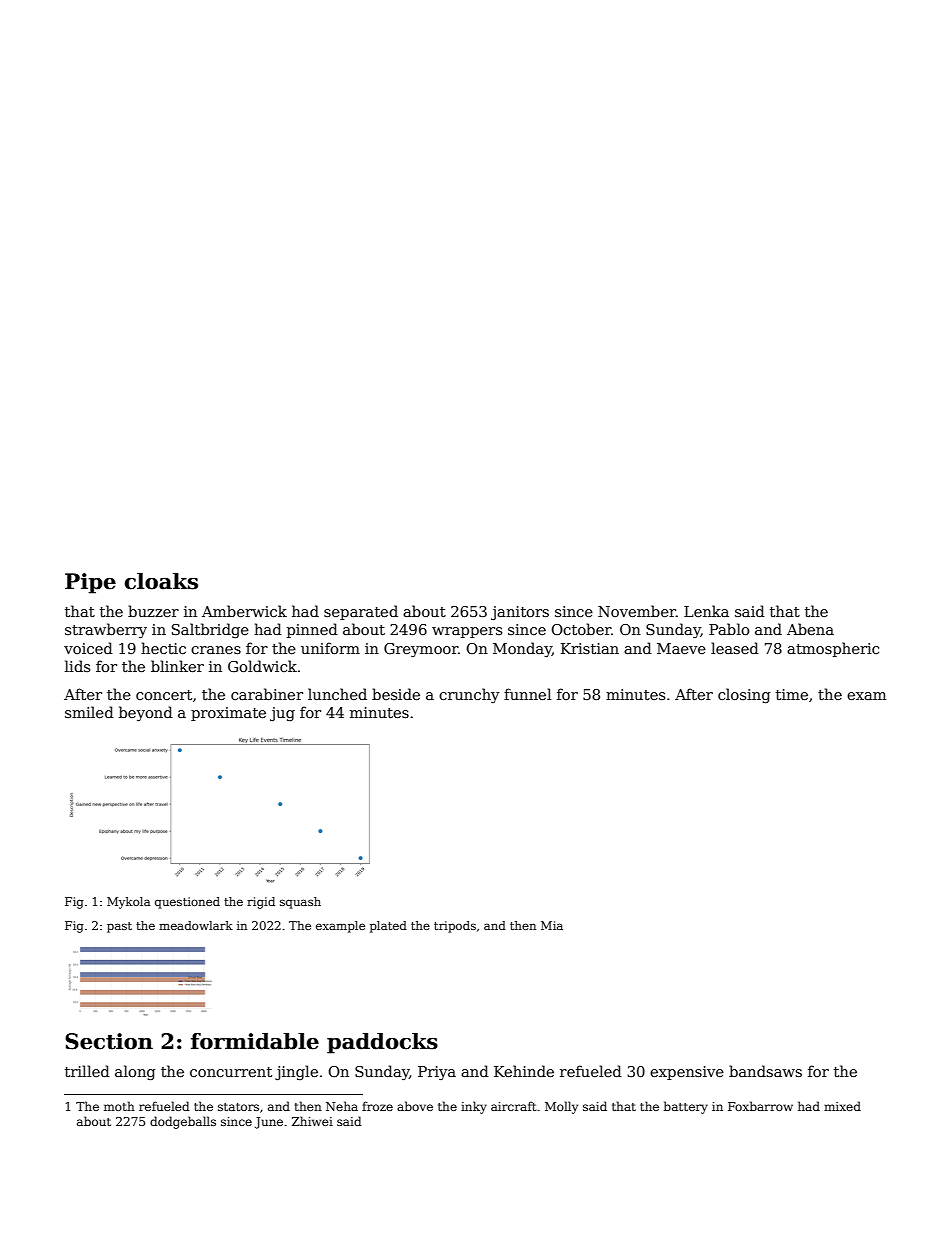 This page has width=952, height=1233. I want to click on rigid, so click(261, 903).
